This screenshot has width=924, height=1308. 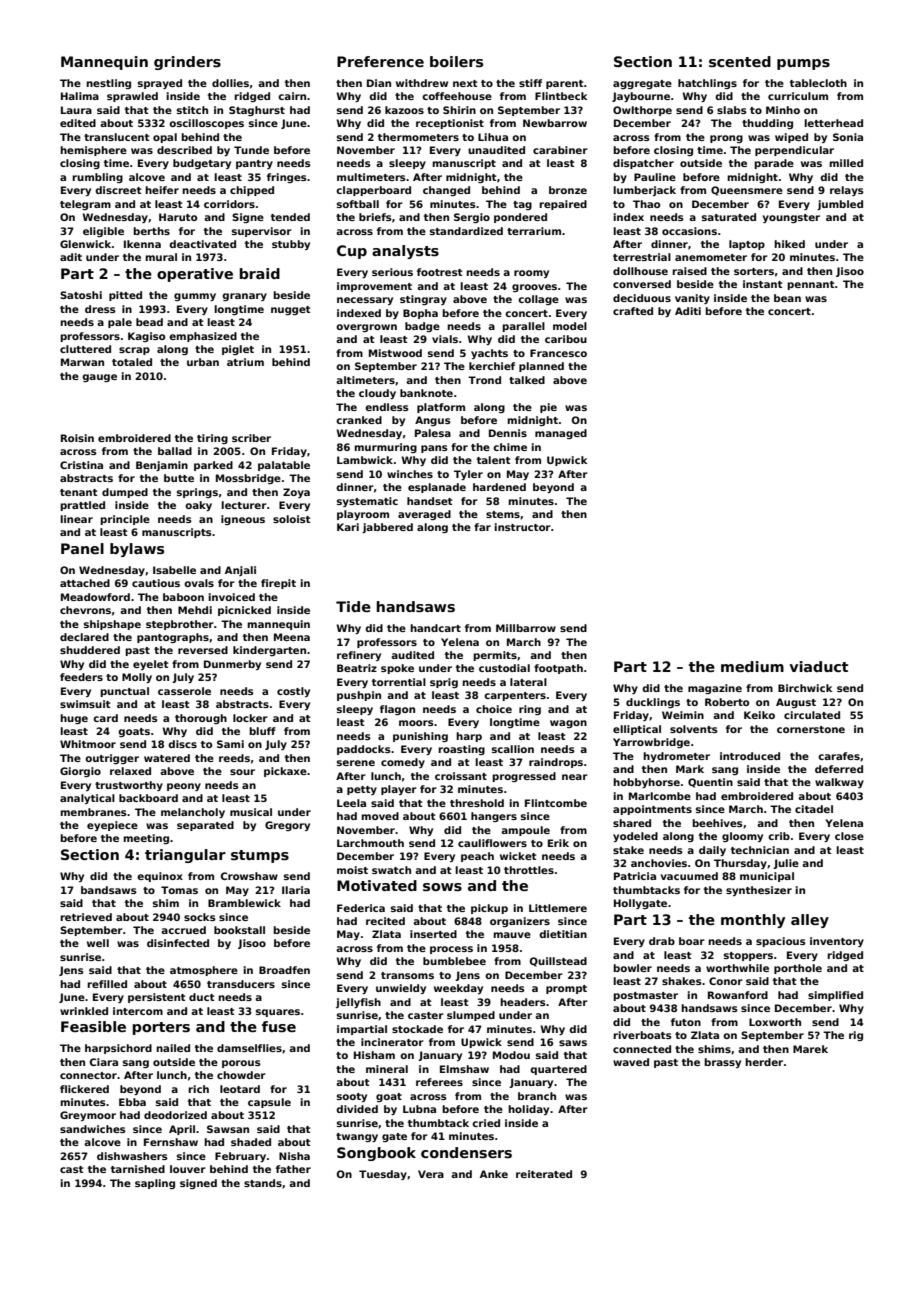 What do you see at coordinates (503, 514) in the screenshot?
I see `stems` at bounding box center [503, 514].
